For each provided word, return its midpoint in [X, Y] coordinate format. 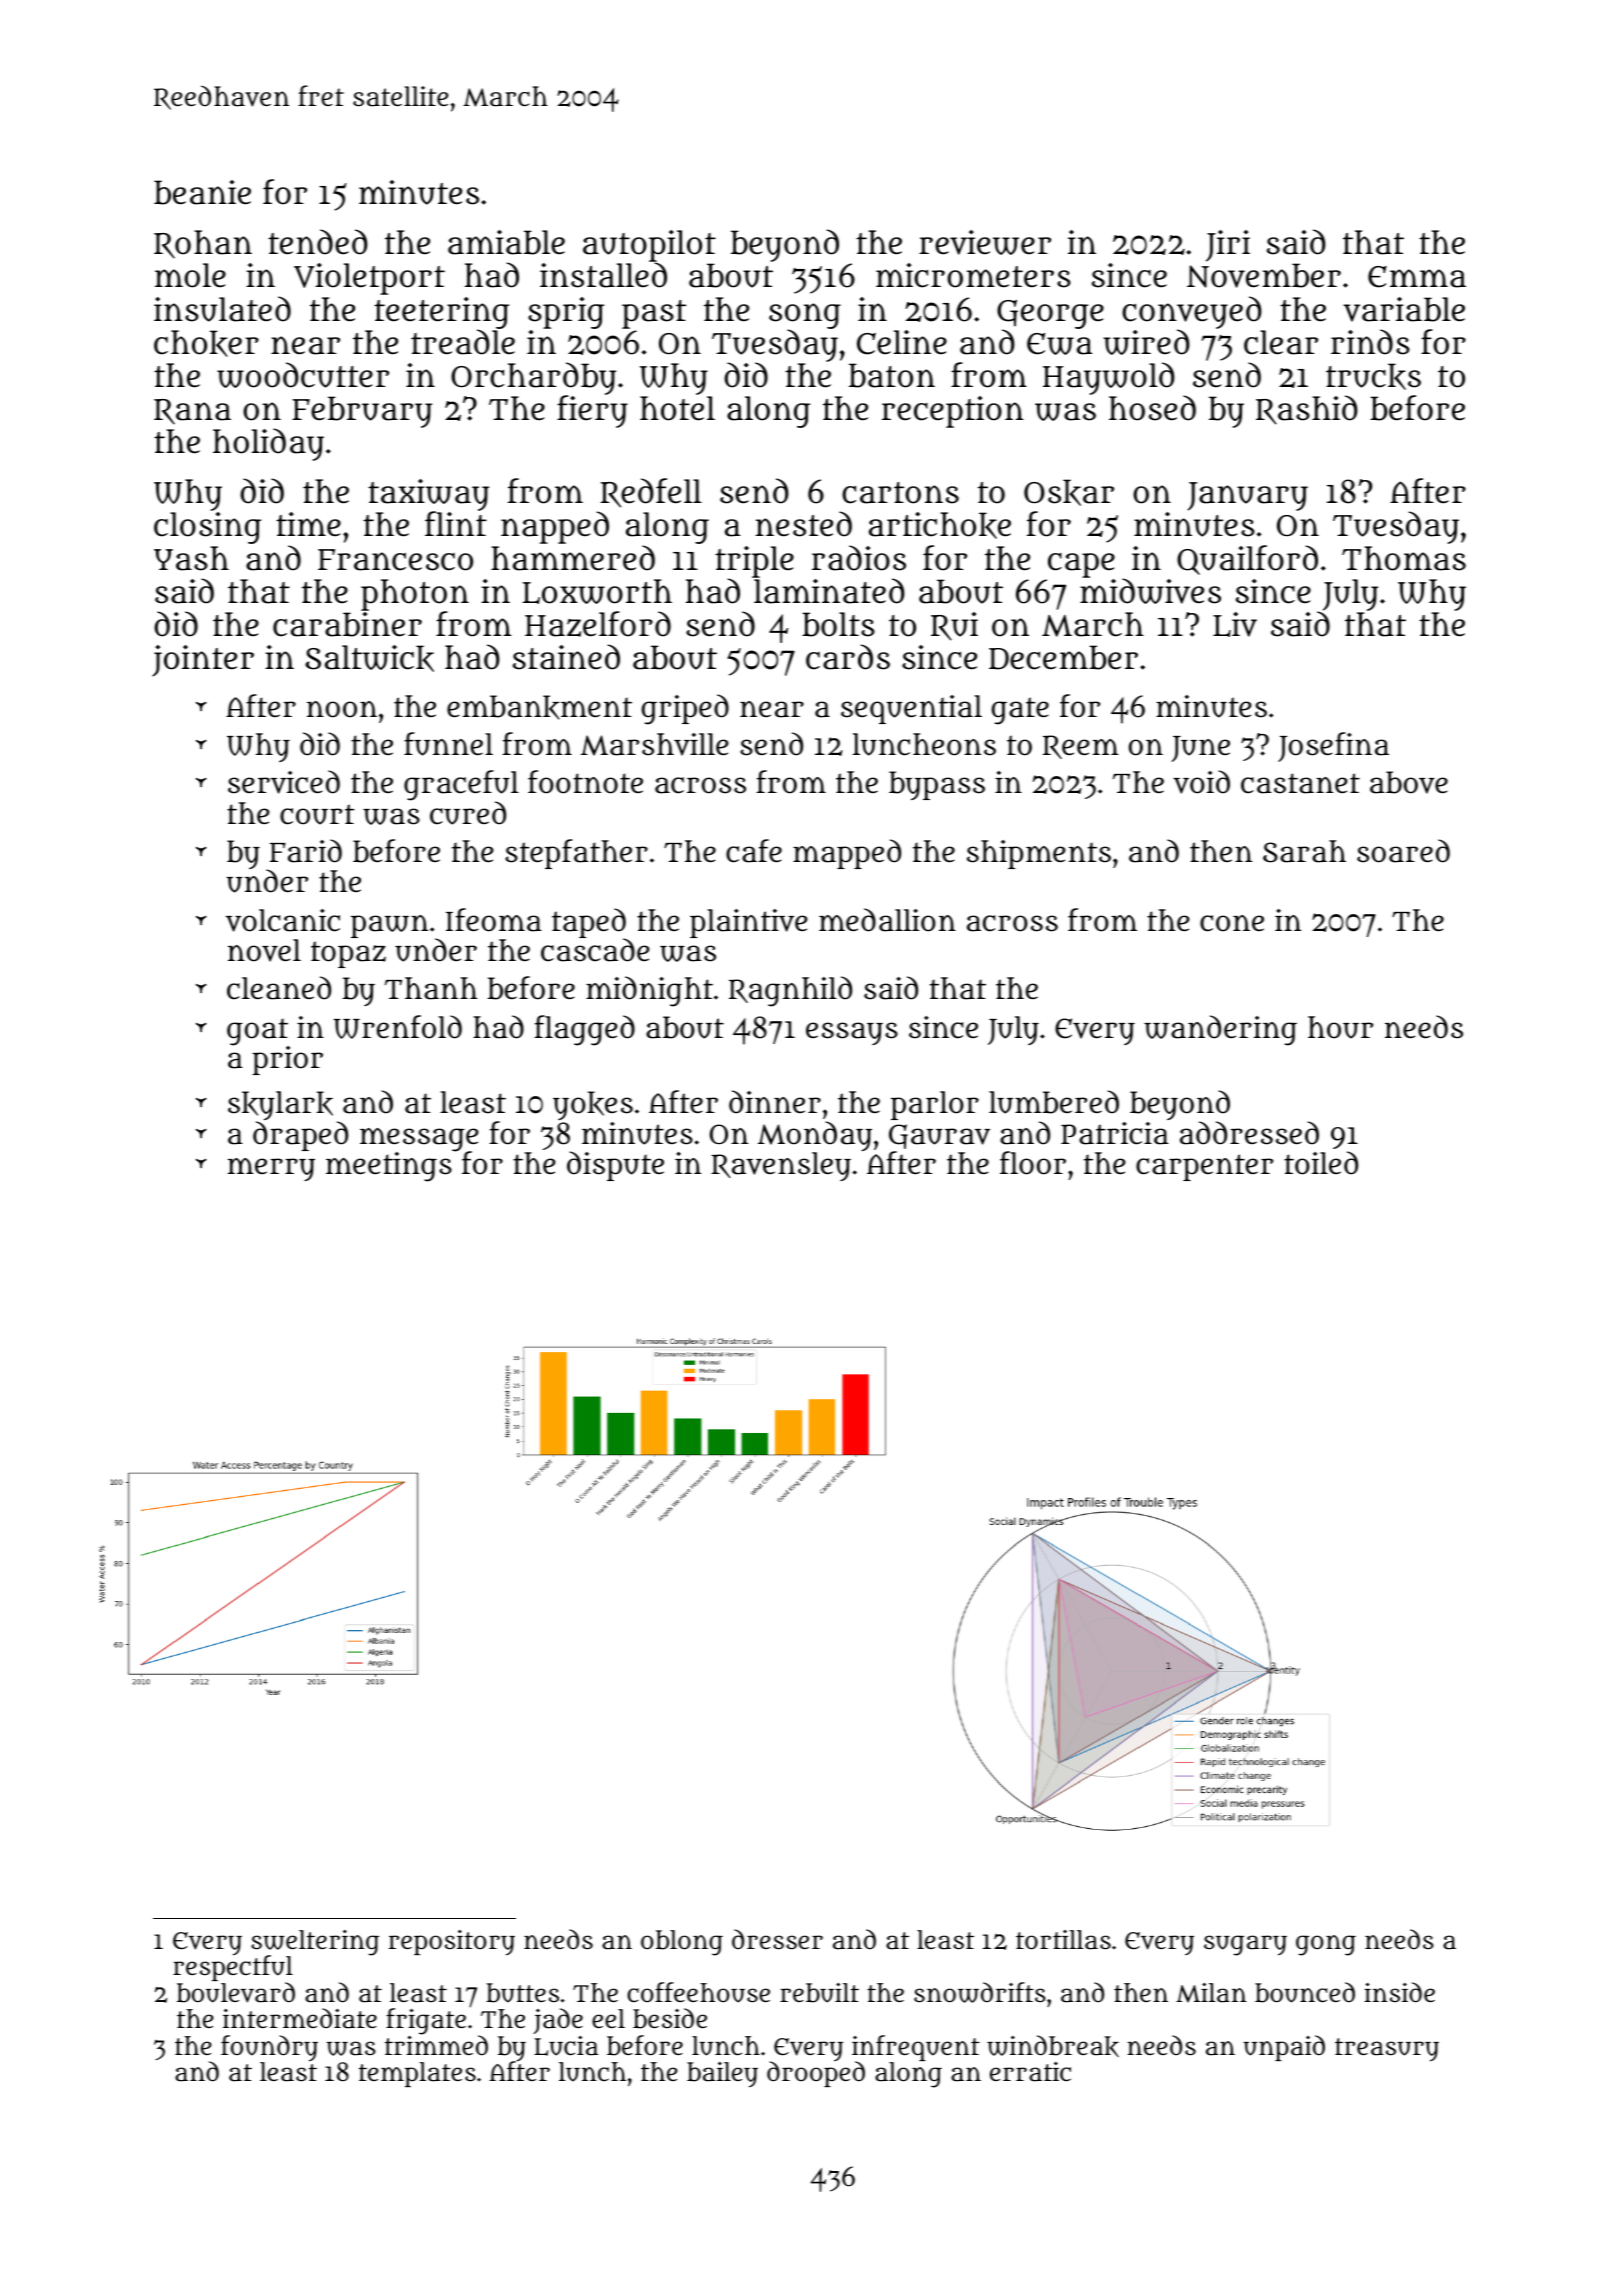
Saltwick [369, 658]
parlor [935, 1105]
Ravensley [781, 1166]
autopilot [649, 246]
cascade [595, 950]
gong [1326, 1945]
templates [417, 2074]
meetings [389, 1167]
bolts [838, 624]
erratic [1030, 2072]
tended [318, 242]
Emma [1417, 277]
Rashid [1307, 410]
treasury [1387, 2050]
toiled [1321, 1163]
